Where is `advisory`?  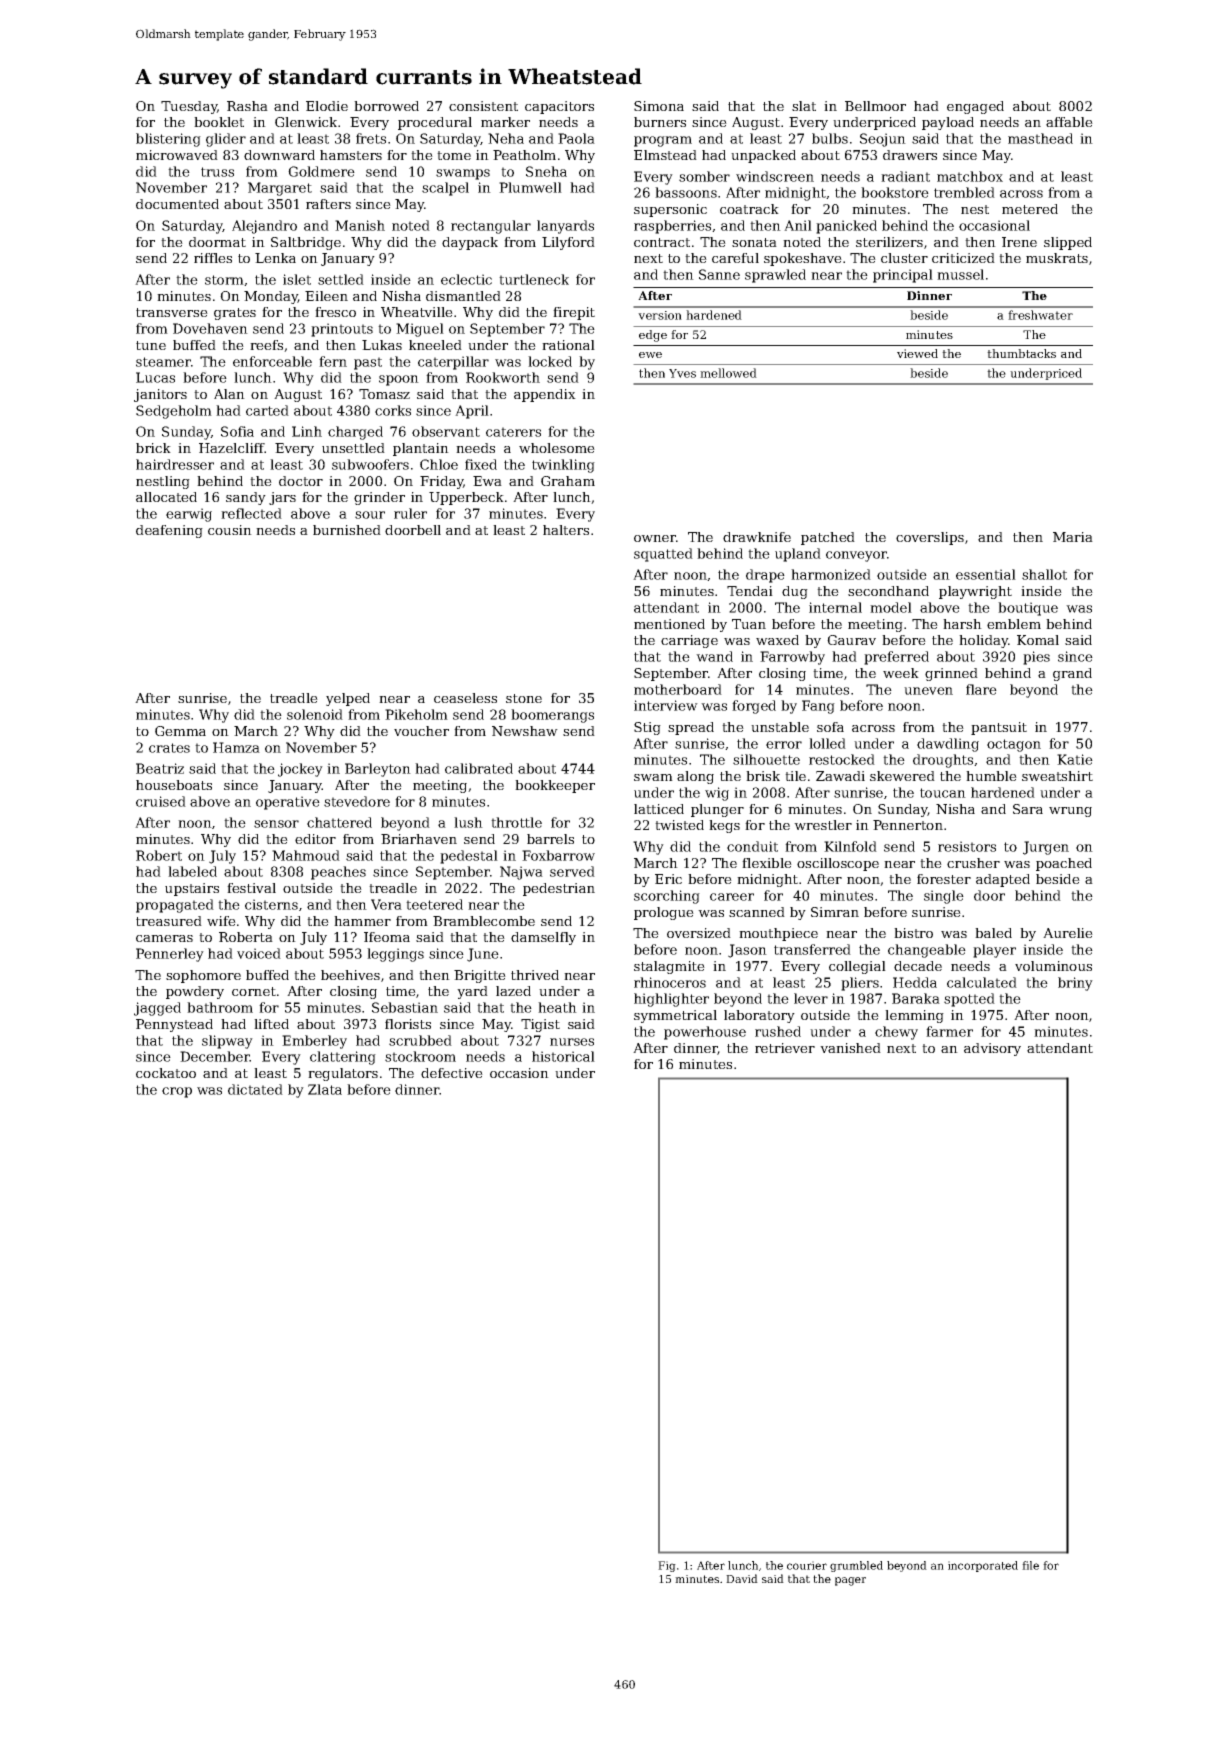
advisory is located at coordinates (992, 1049).
